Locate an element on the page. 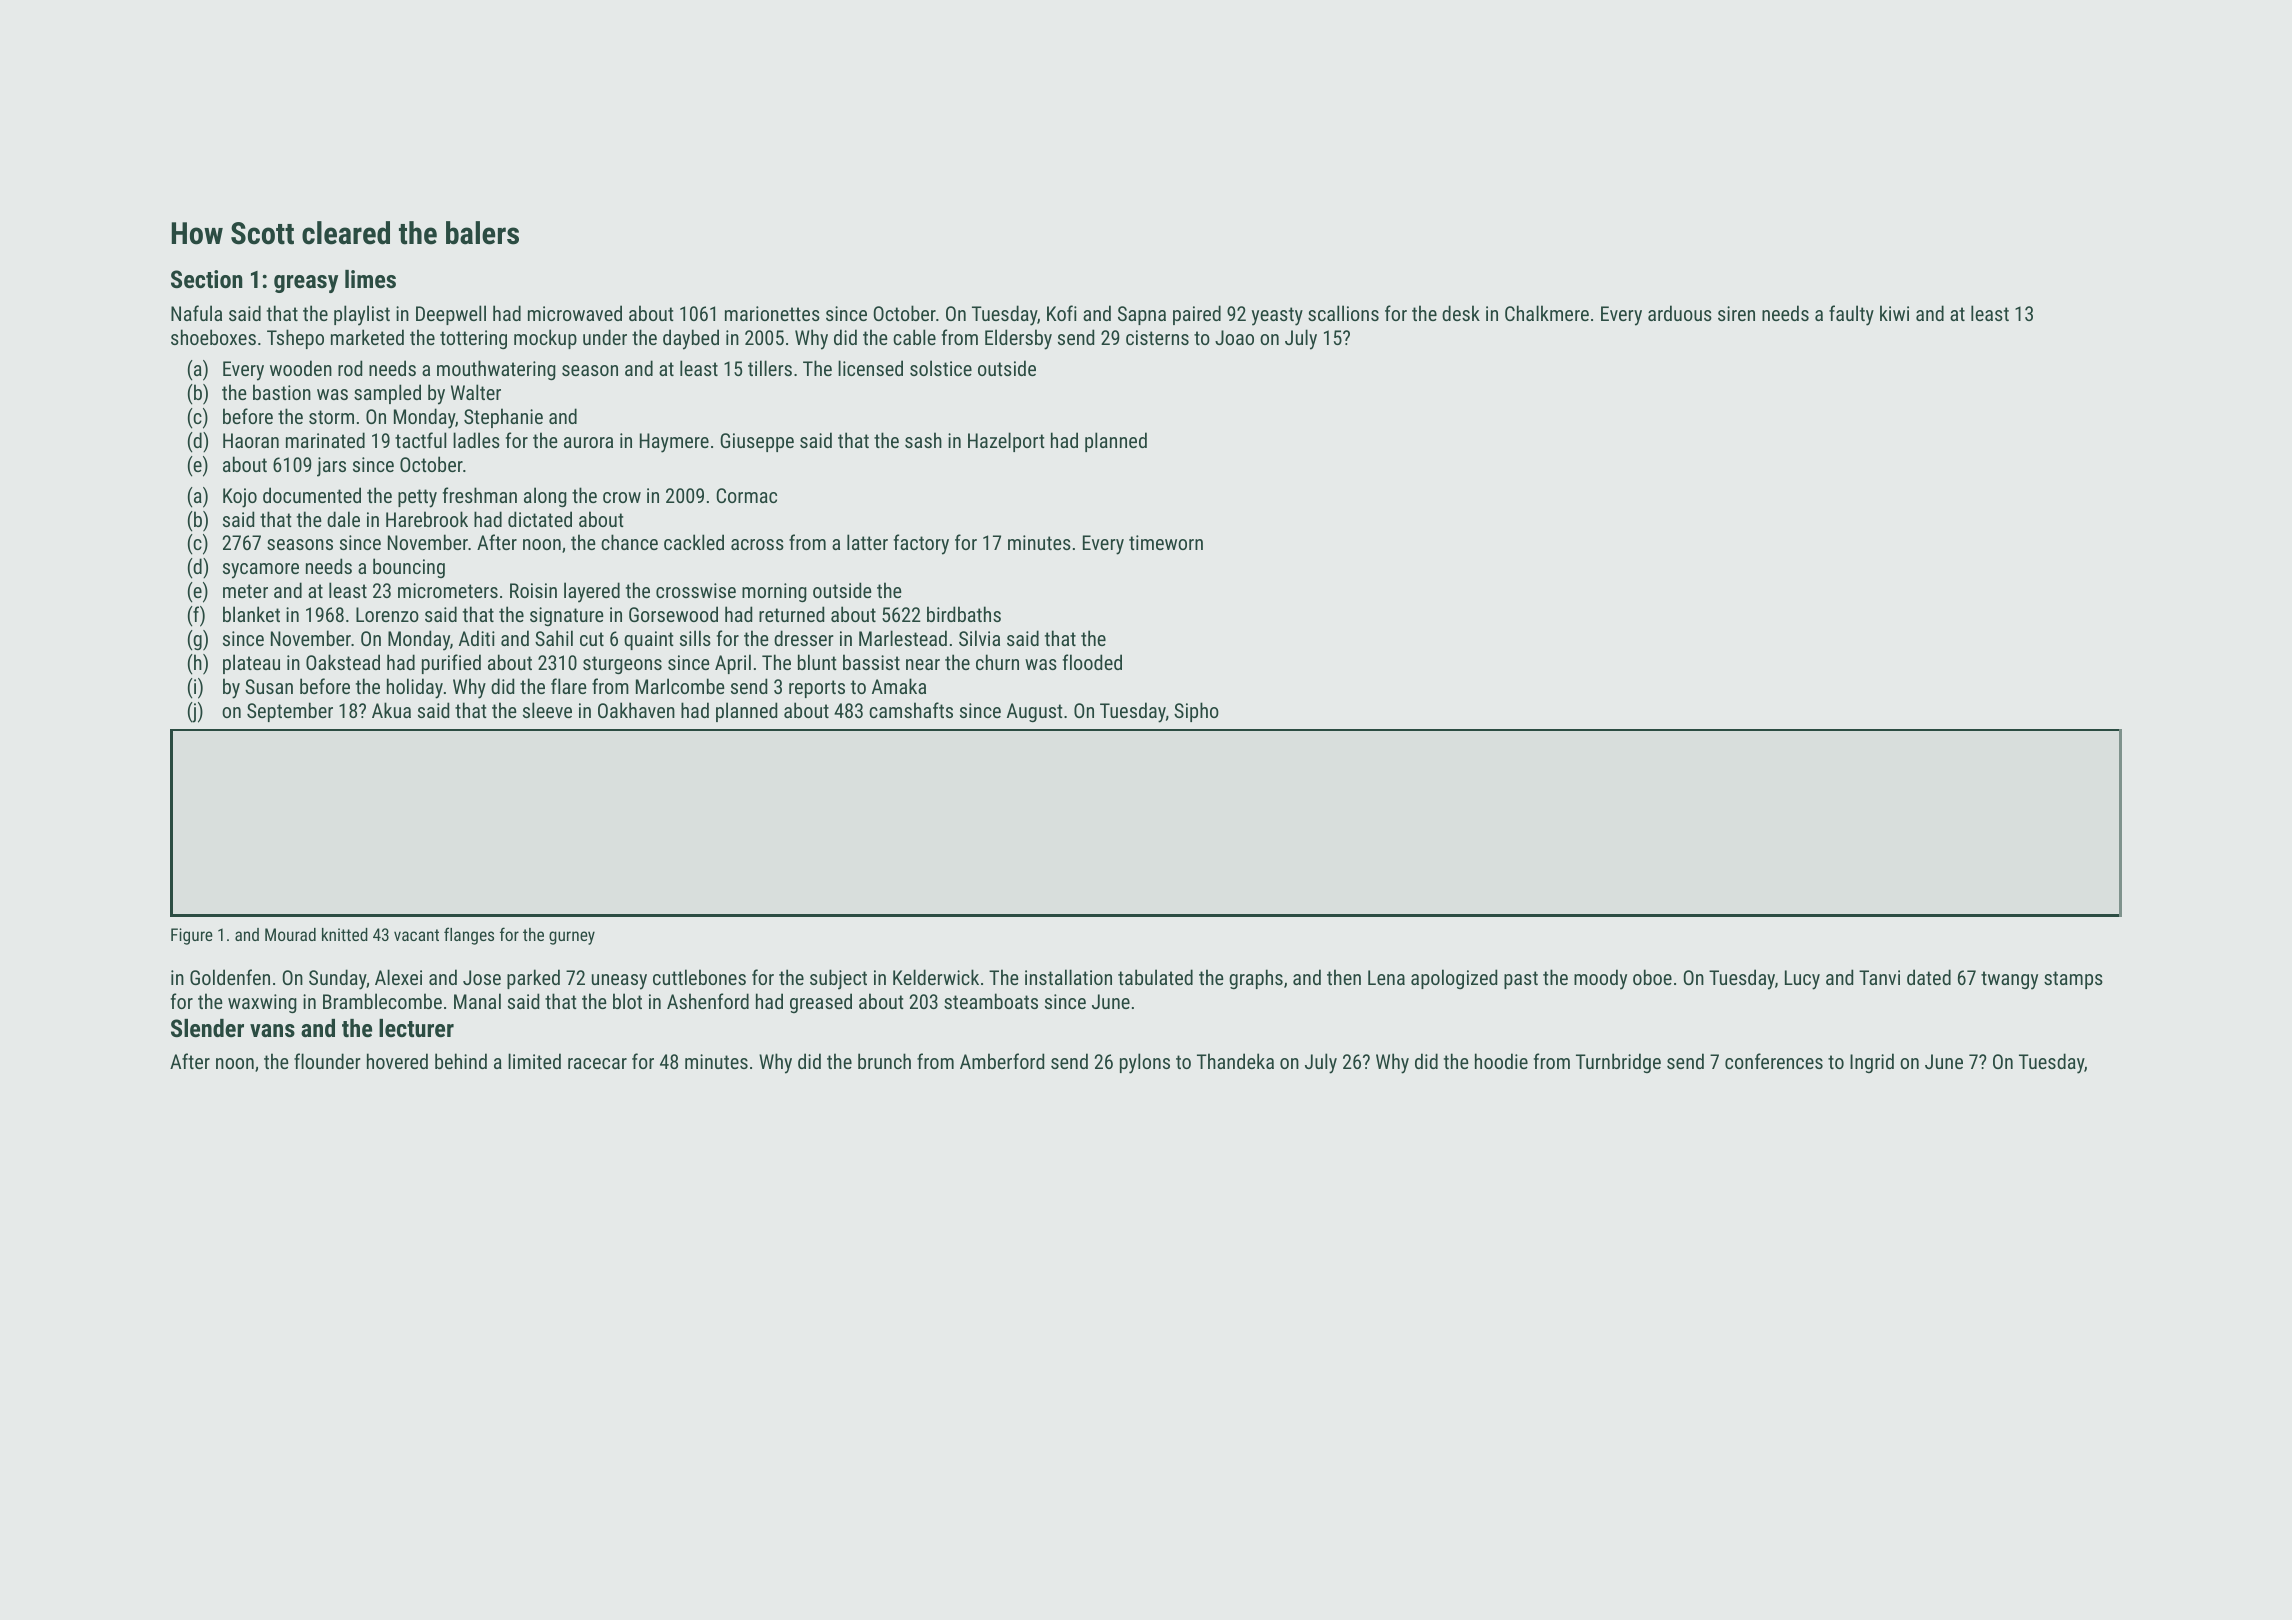 Image resolution: width=2292 pixels, height=1620 pixels. Section is located at coordinates (207, 279).
